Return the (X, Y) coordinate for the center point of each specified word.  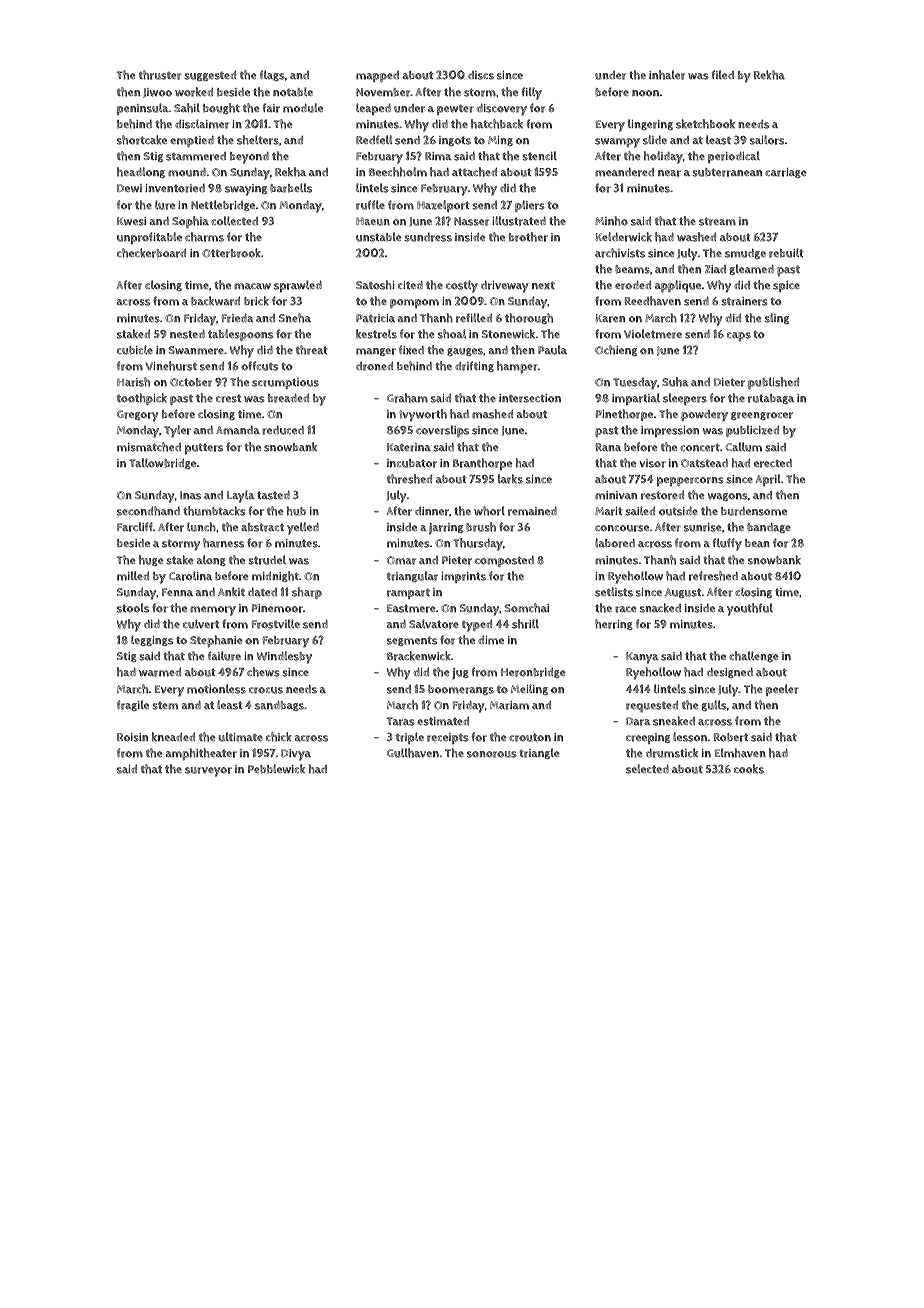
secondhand (148, 511)
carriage (786, 173)
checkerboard (151, 253)
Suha (675, 382)
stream (717, 221)
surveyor (208, 772)
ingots (455, 141)
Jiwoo (157, 93)
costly (462, 286)
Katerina (409, 447)
